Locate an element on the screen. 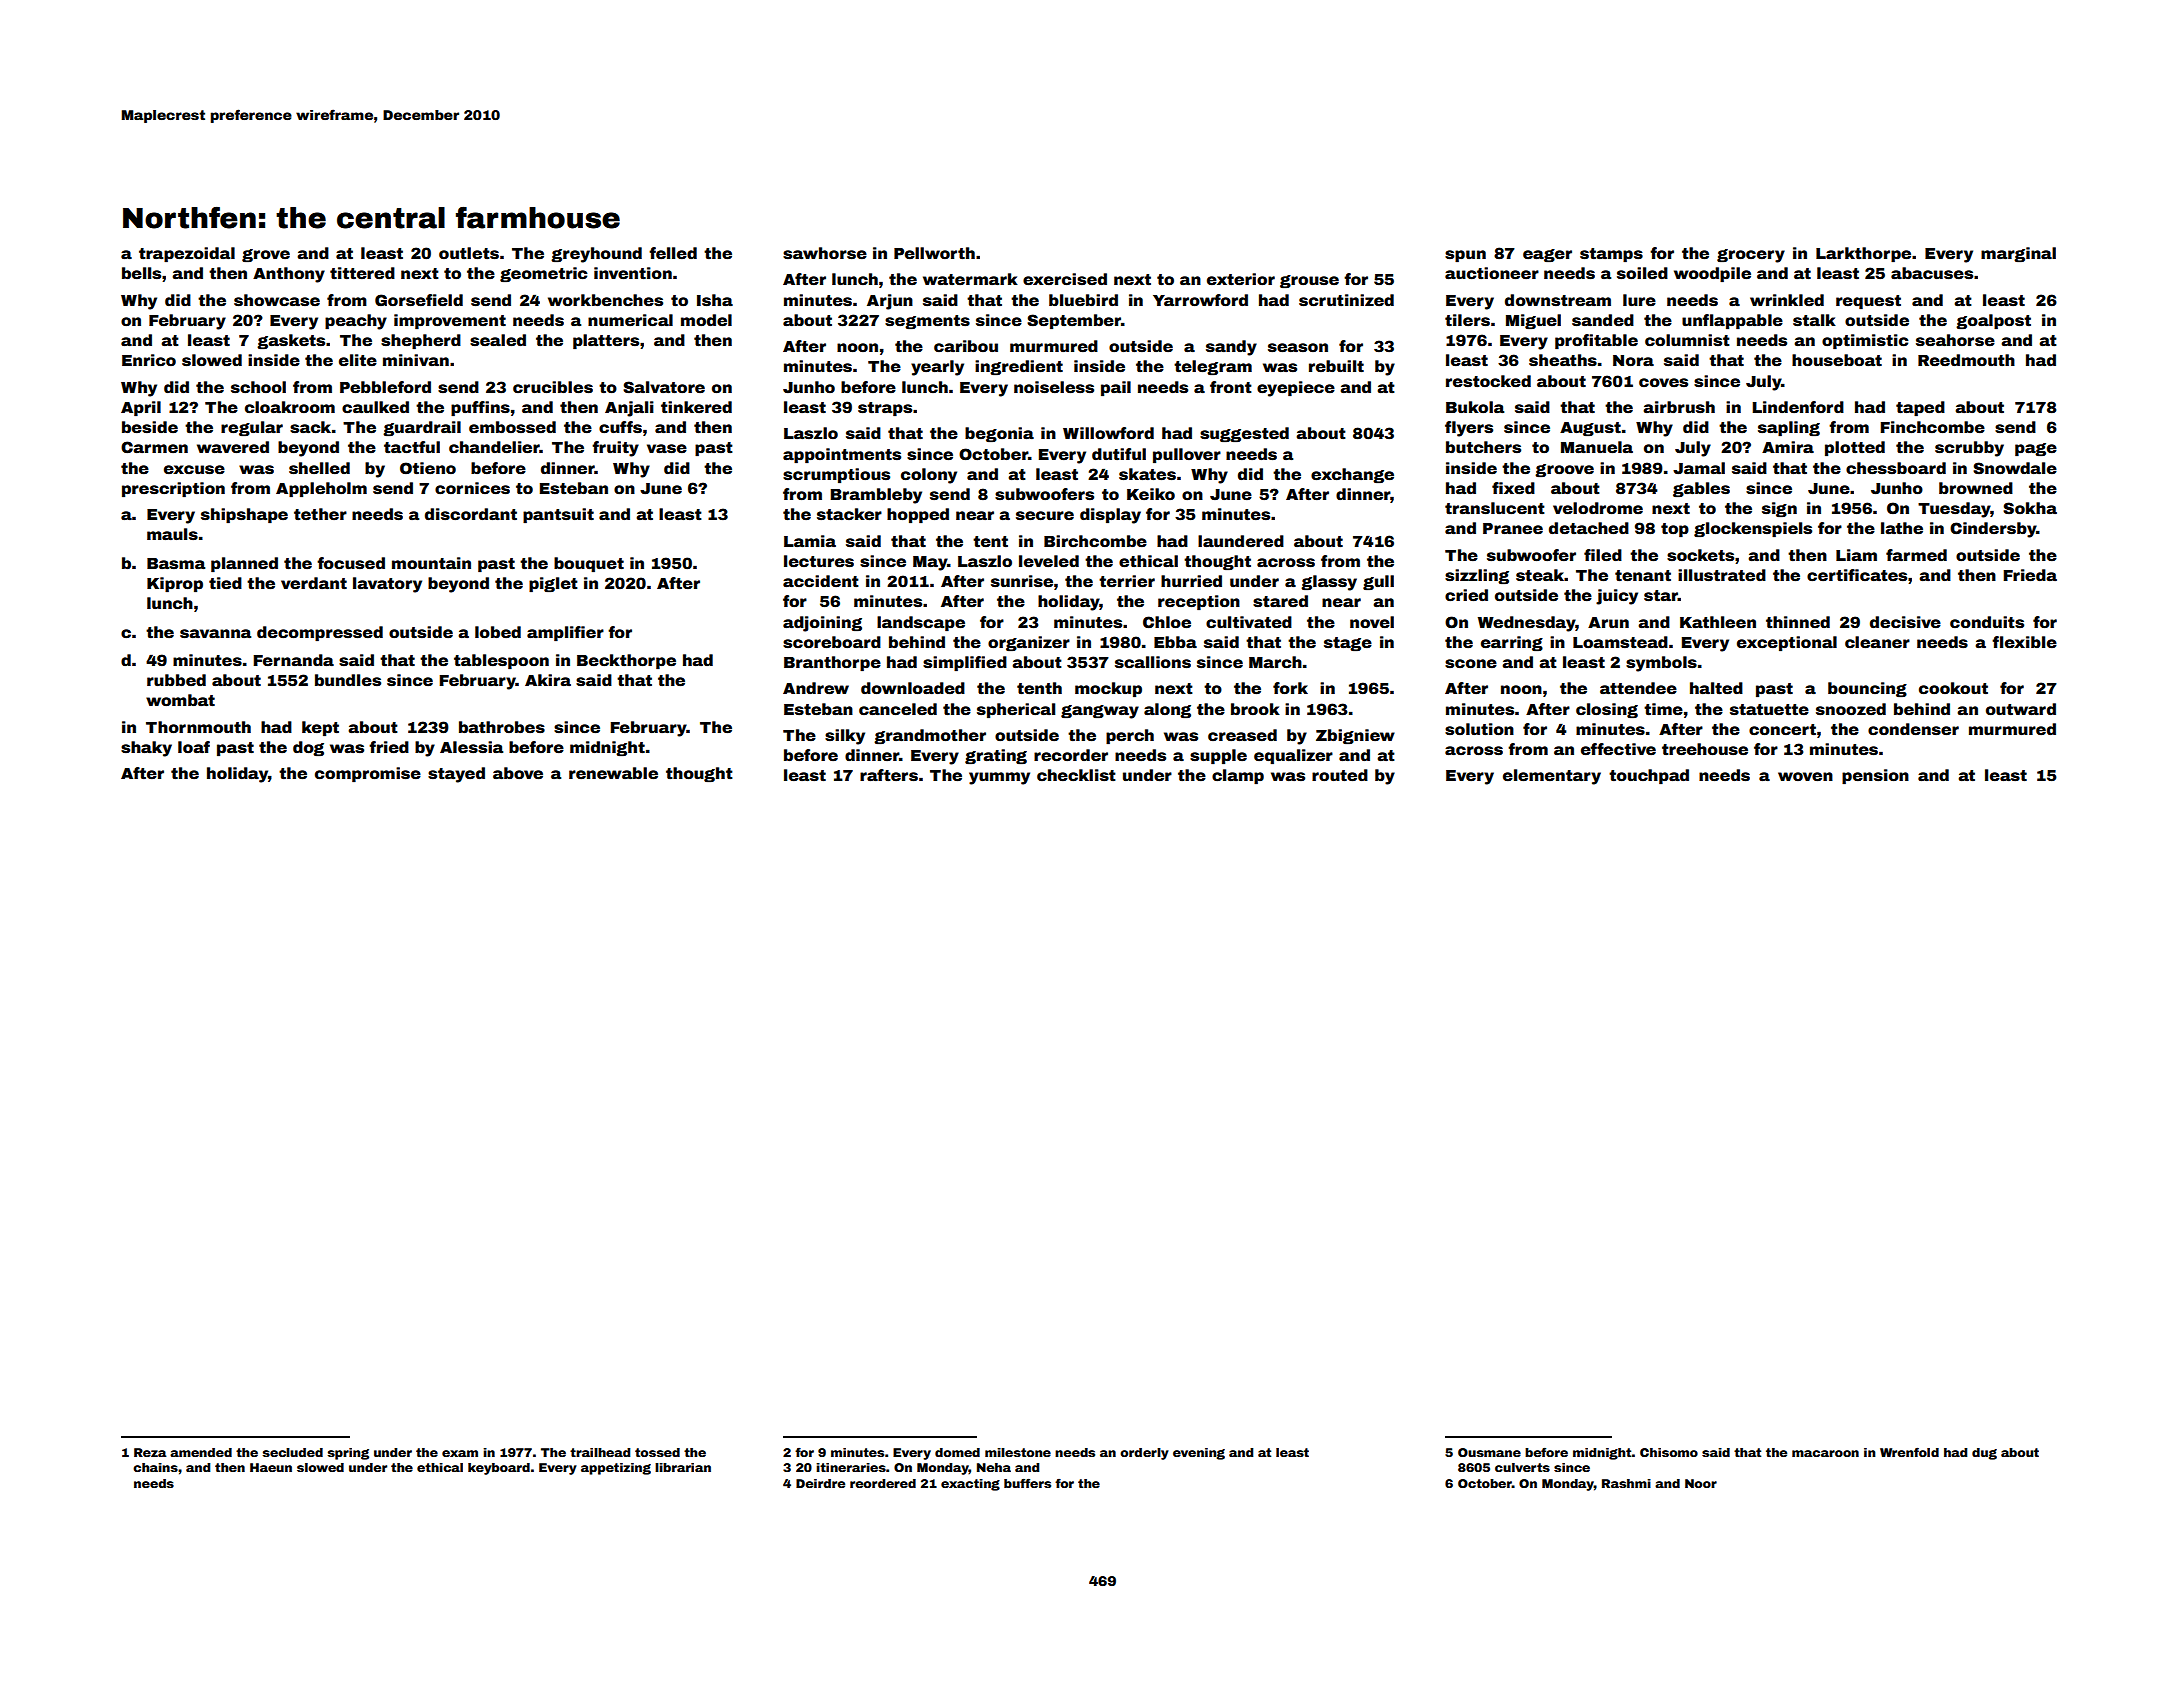  showcase is located at coordinates (277, 300).
